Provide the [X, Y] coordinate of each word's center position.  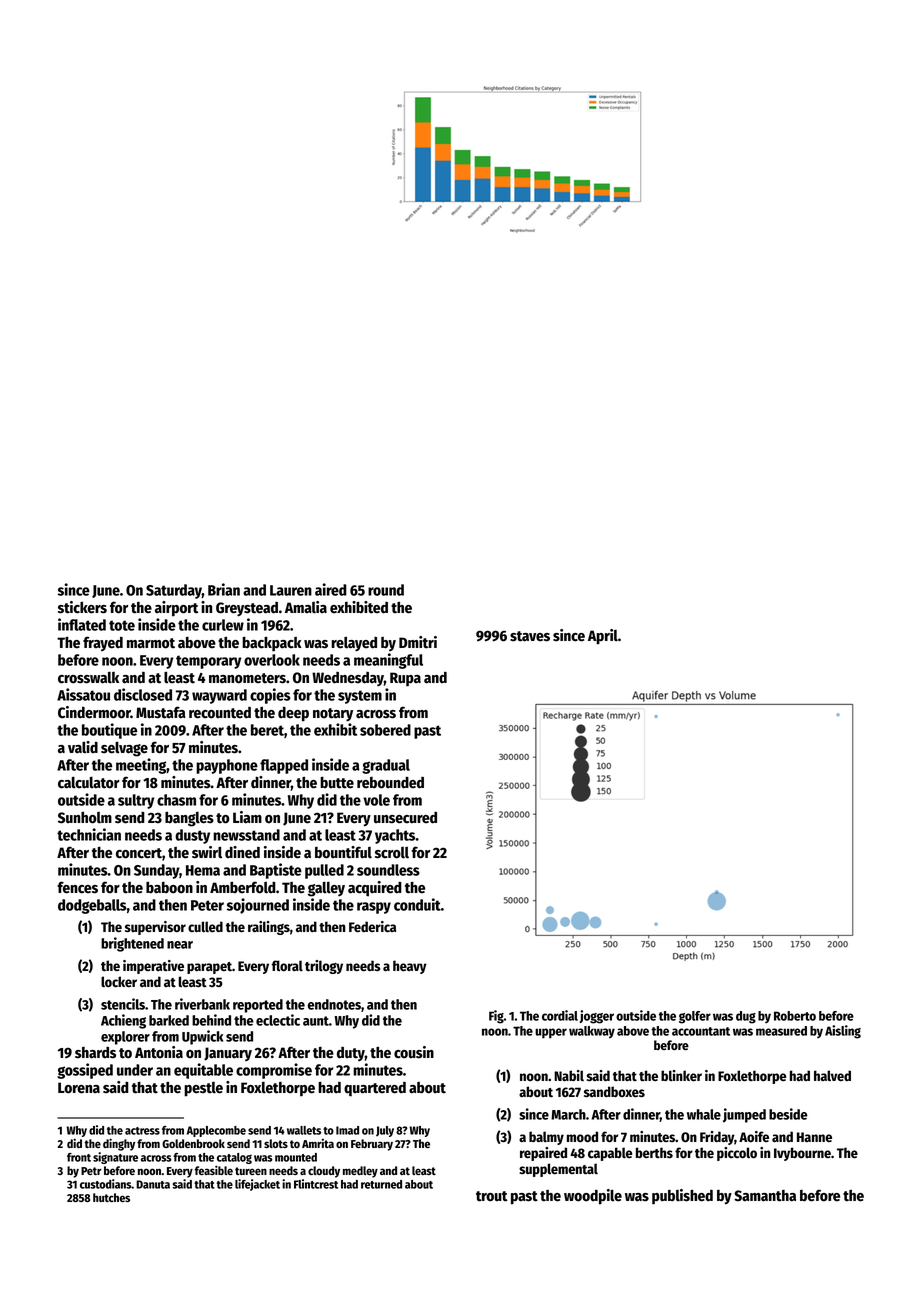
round [386, 590]
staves [530, 636]
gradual [386, 766]
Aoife [754, 1136]
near [180, 945]
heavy [410, 967]
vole [376, 800]
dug [746, 1017]
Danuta [153, 1184]
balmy [546, 1138]
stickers [82, 607]
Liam [247, 817]
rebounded [390, 782]
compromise [274, 1071]
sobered [385, 730]
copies [270, 696]
